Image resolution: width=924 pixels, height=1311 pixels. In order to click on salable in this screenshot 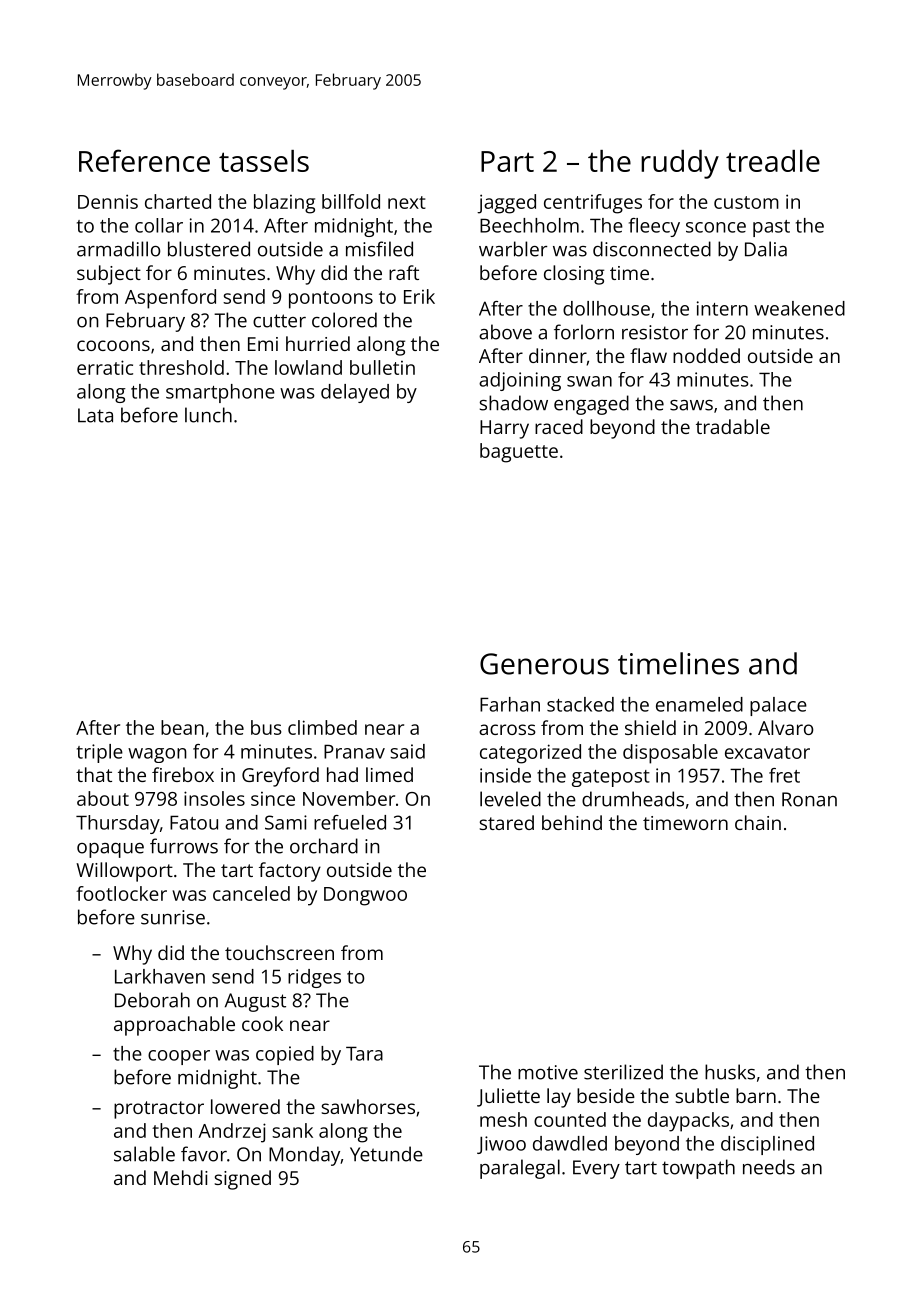, I will do `click(144, 1154)`.
